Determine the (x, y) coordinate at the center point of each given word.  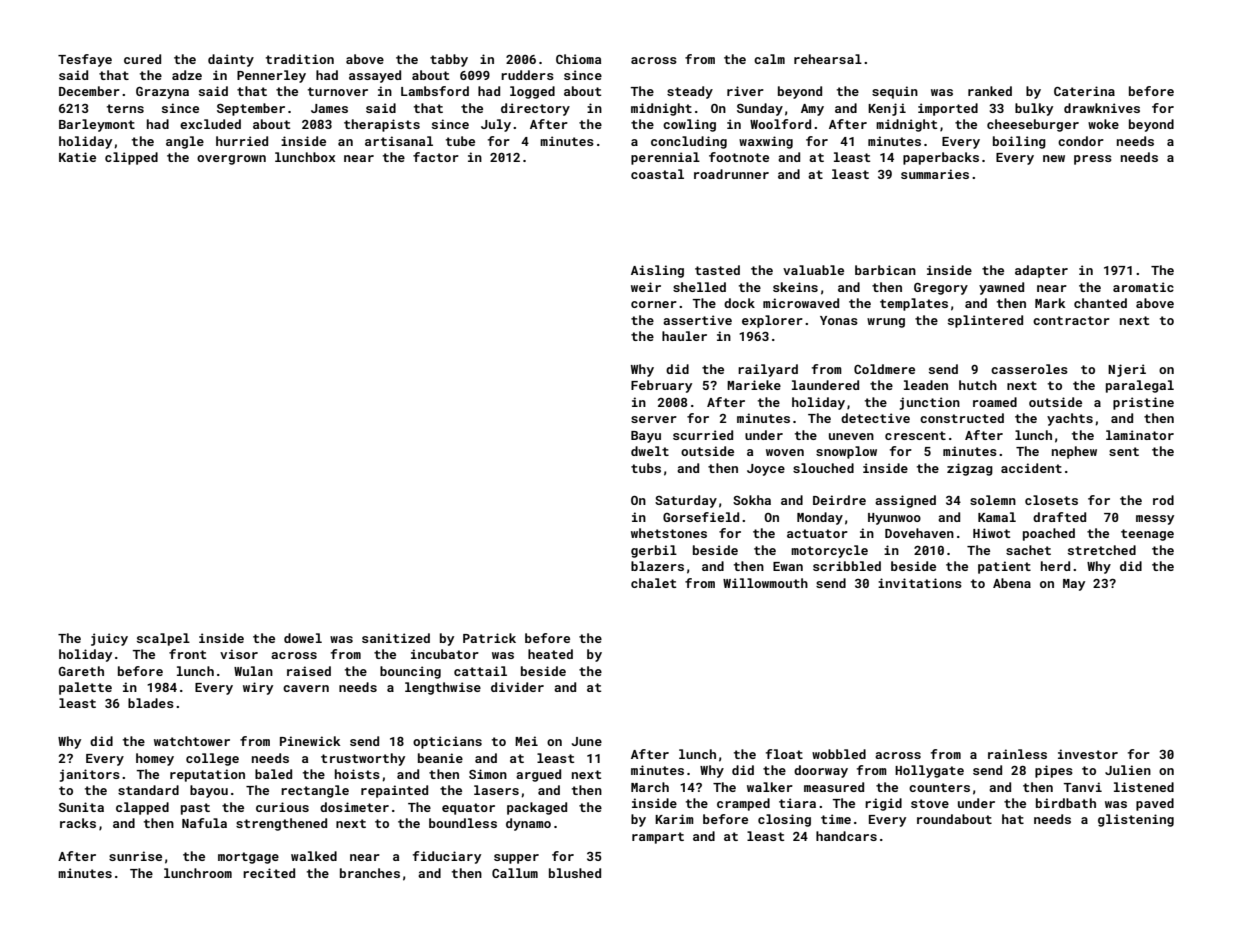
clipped (131, 158)
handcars (846, 836)
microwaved (801, 303)
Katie (77, 157)
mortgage (248, 858)
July (496, 125)
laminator (1140, 435)
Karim (674, 819)
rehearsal (828, 59)
